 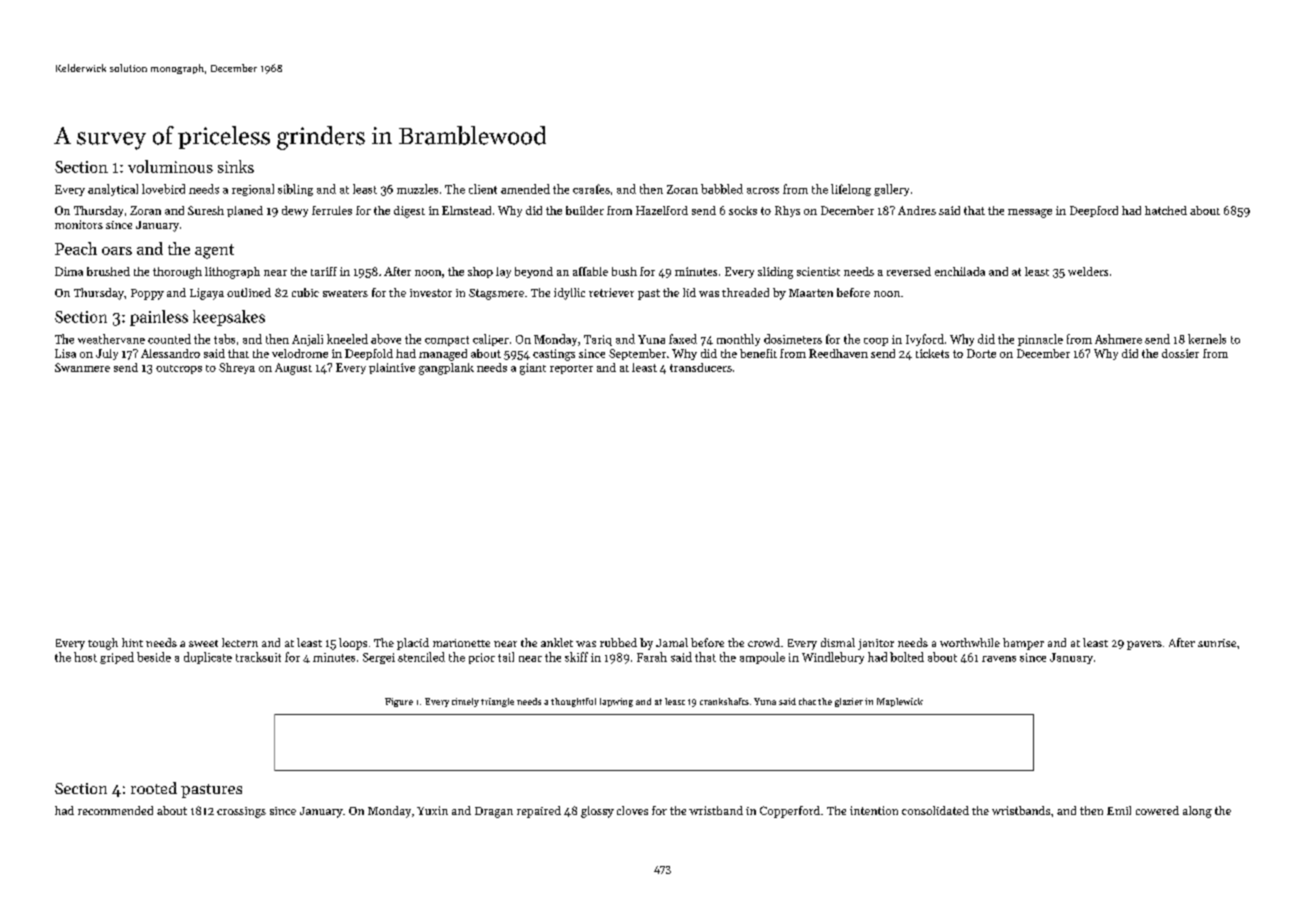 What do you see at coordinates (571, 369) in the screenshot?
I see `reporter` at bounding box center [571, 369].
